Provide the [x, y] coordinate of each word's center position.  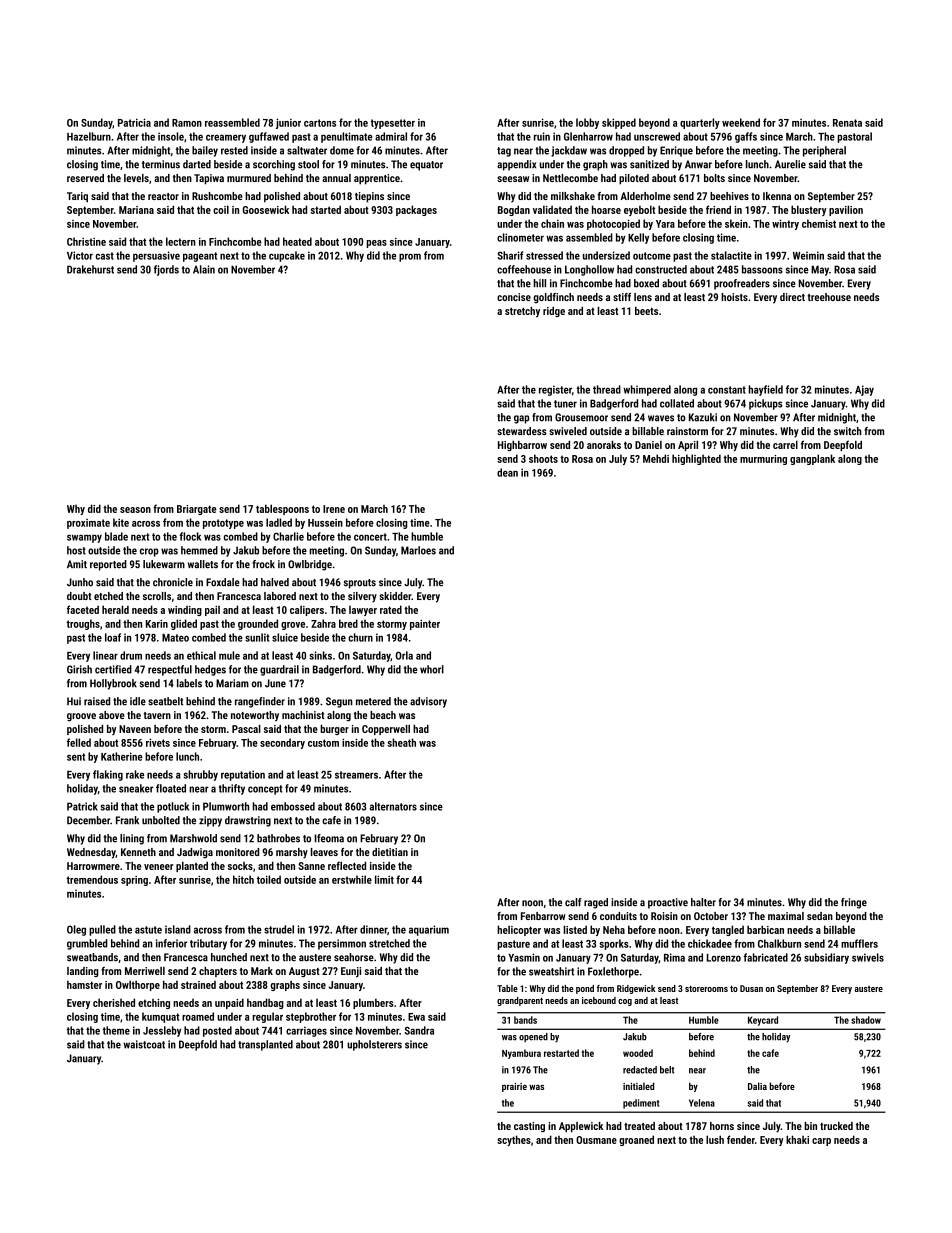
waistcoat [144, 1044]
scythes [514, 1140]
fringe [854, 903]
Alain [204, 269]
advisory [428, 702]
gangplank [812, 459]
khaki [797, 1139]
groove [81, 717]
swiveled [568, 431]
